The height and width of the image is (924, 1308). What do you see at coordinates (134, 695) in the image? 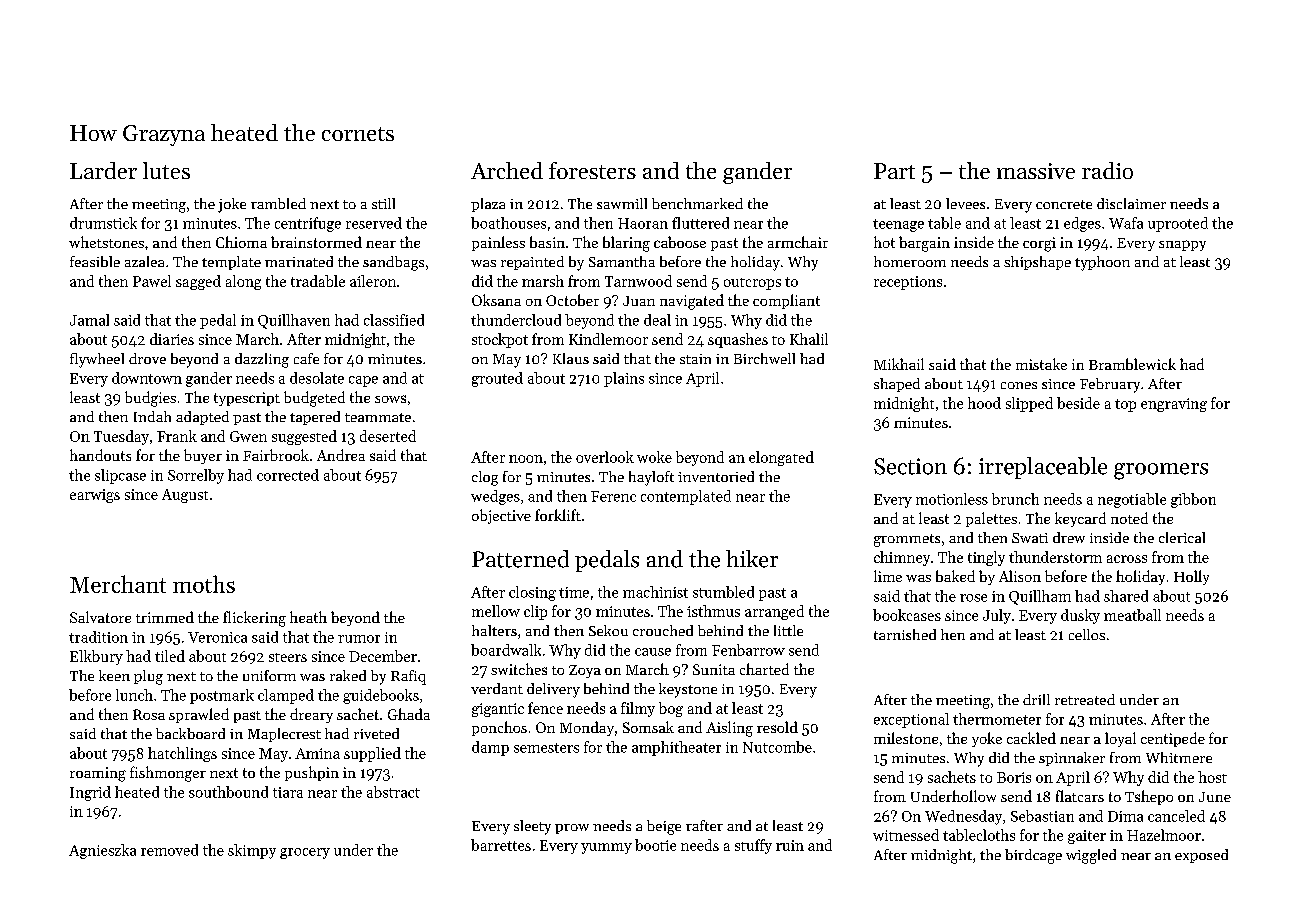
I see `lunch` at bounding box center [134, 695].
